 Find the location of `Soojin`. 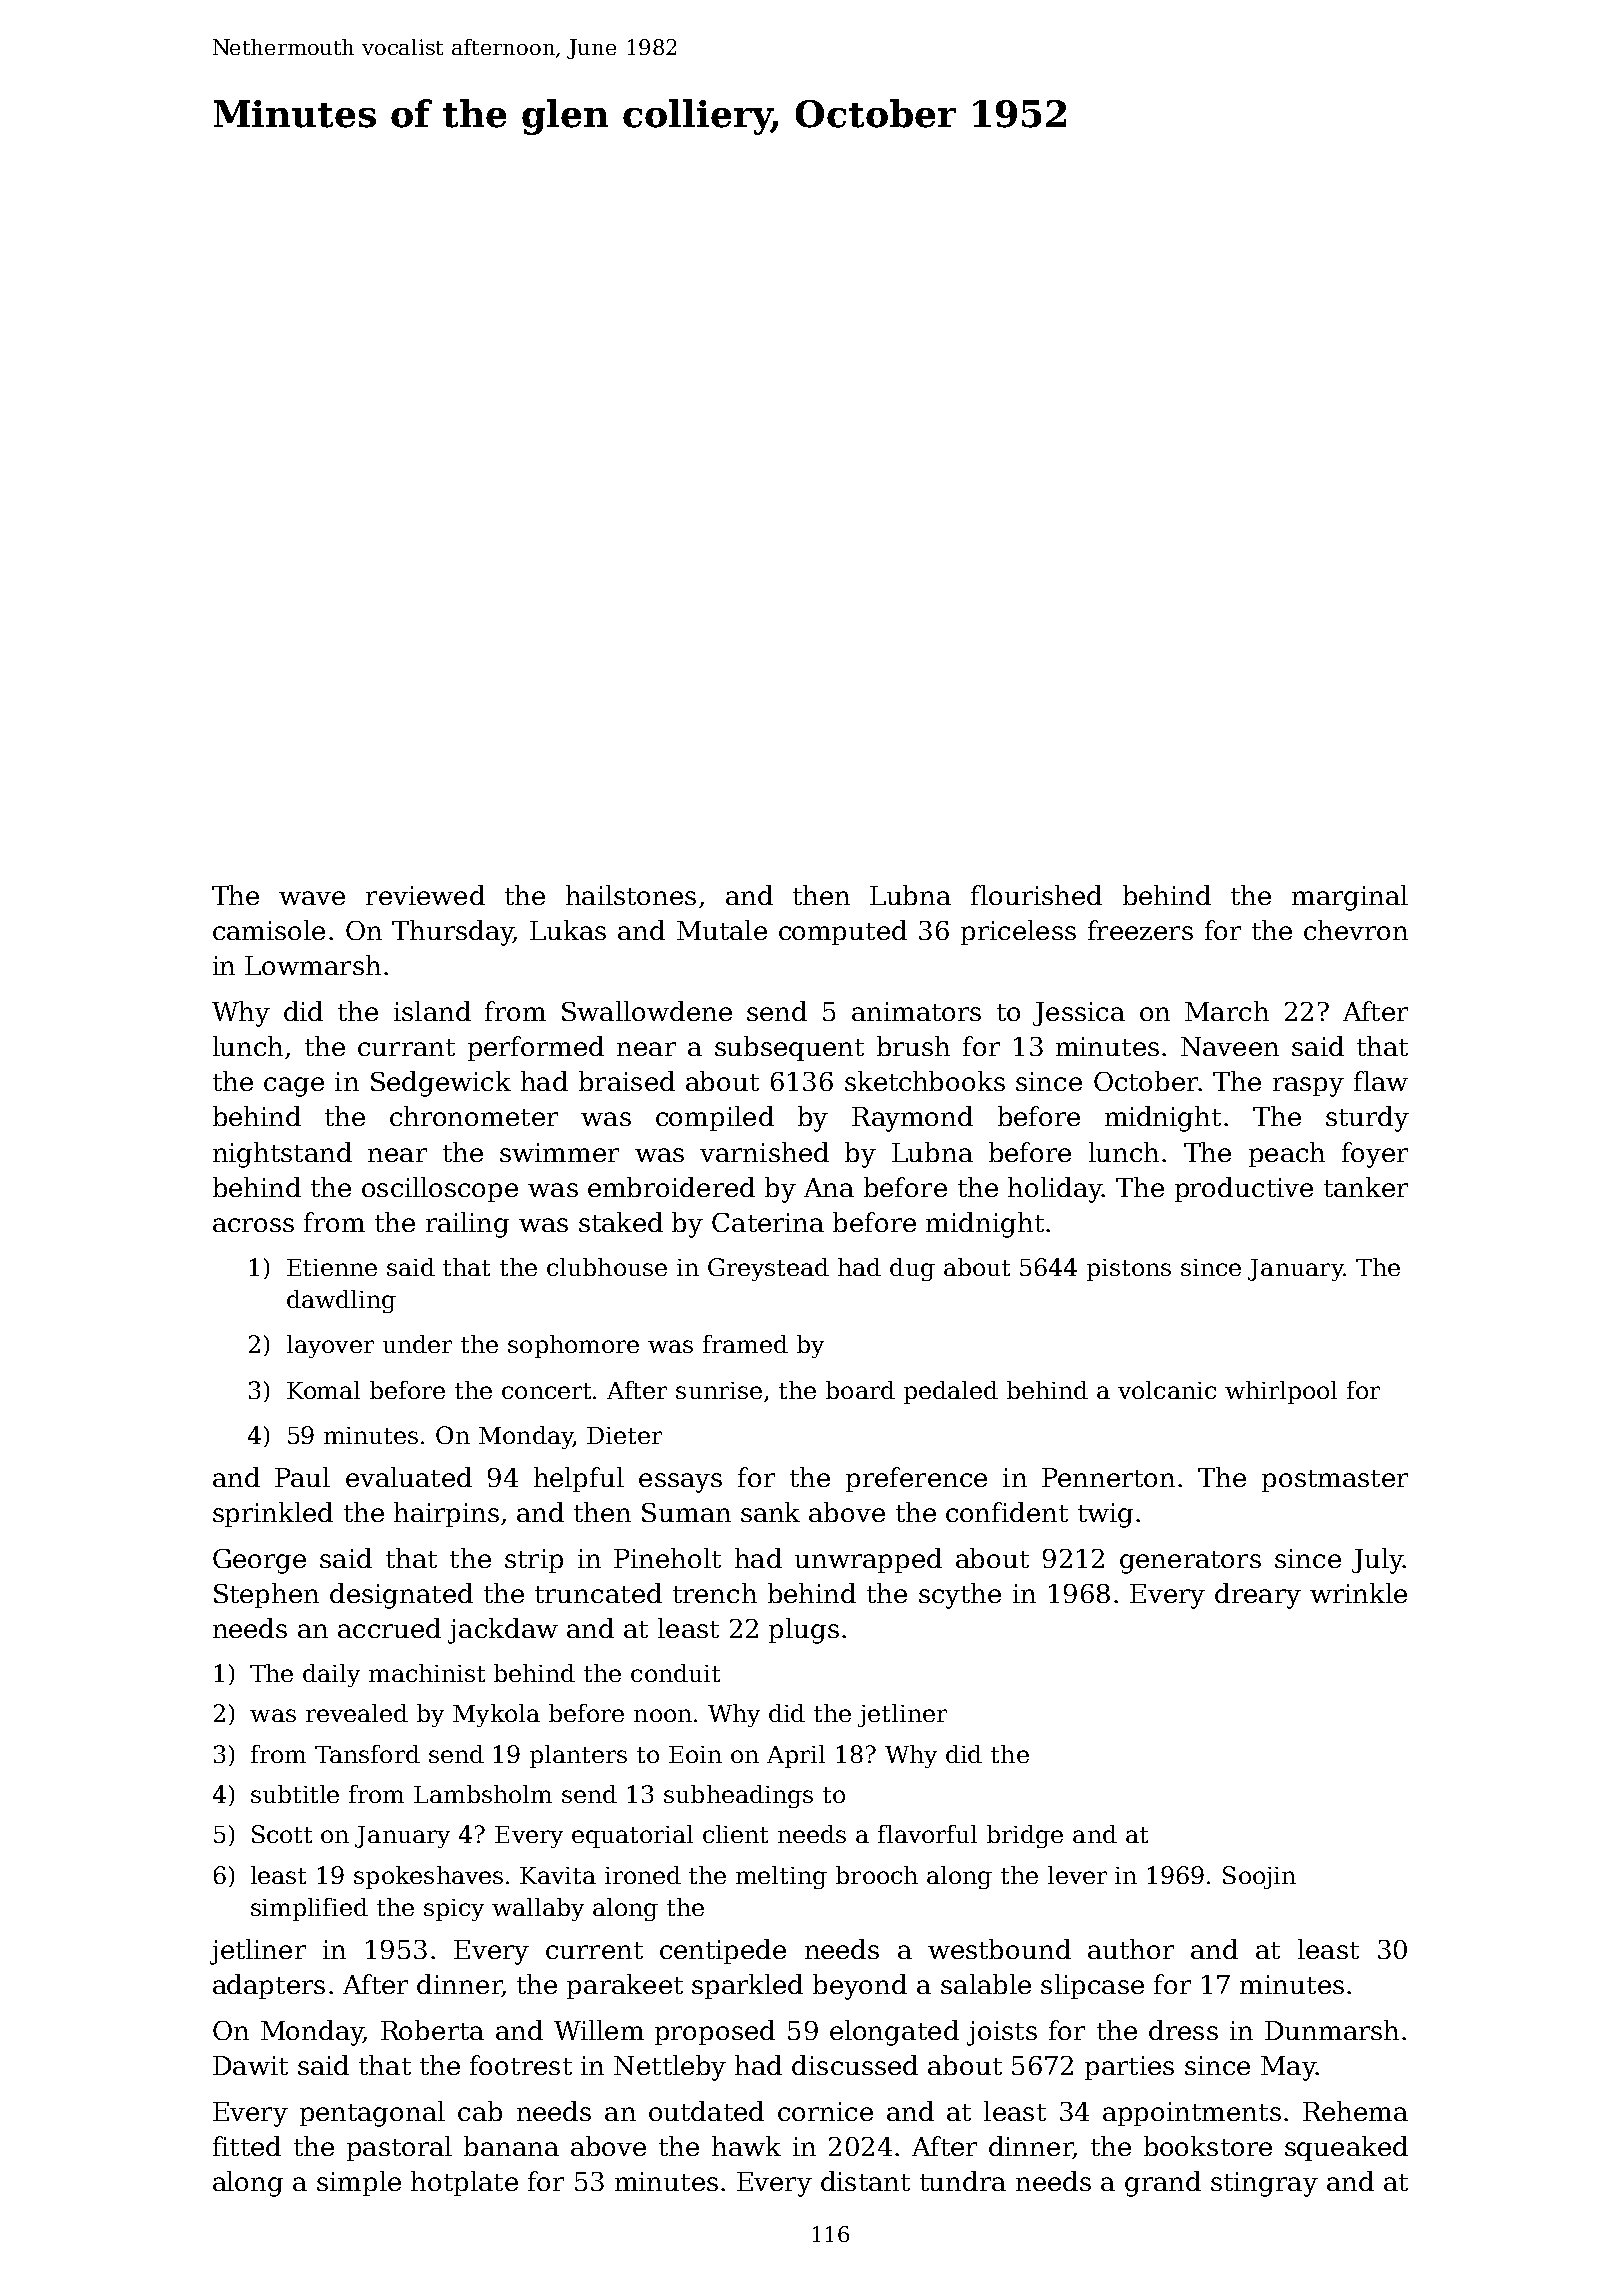

Soojin is located at coordinates (1259, 1877).
